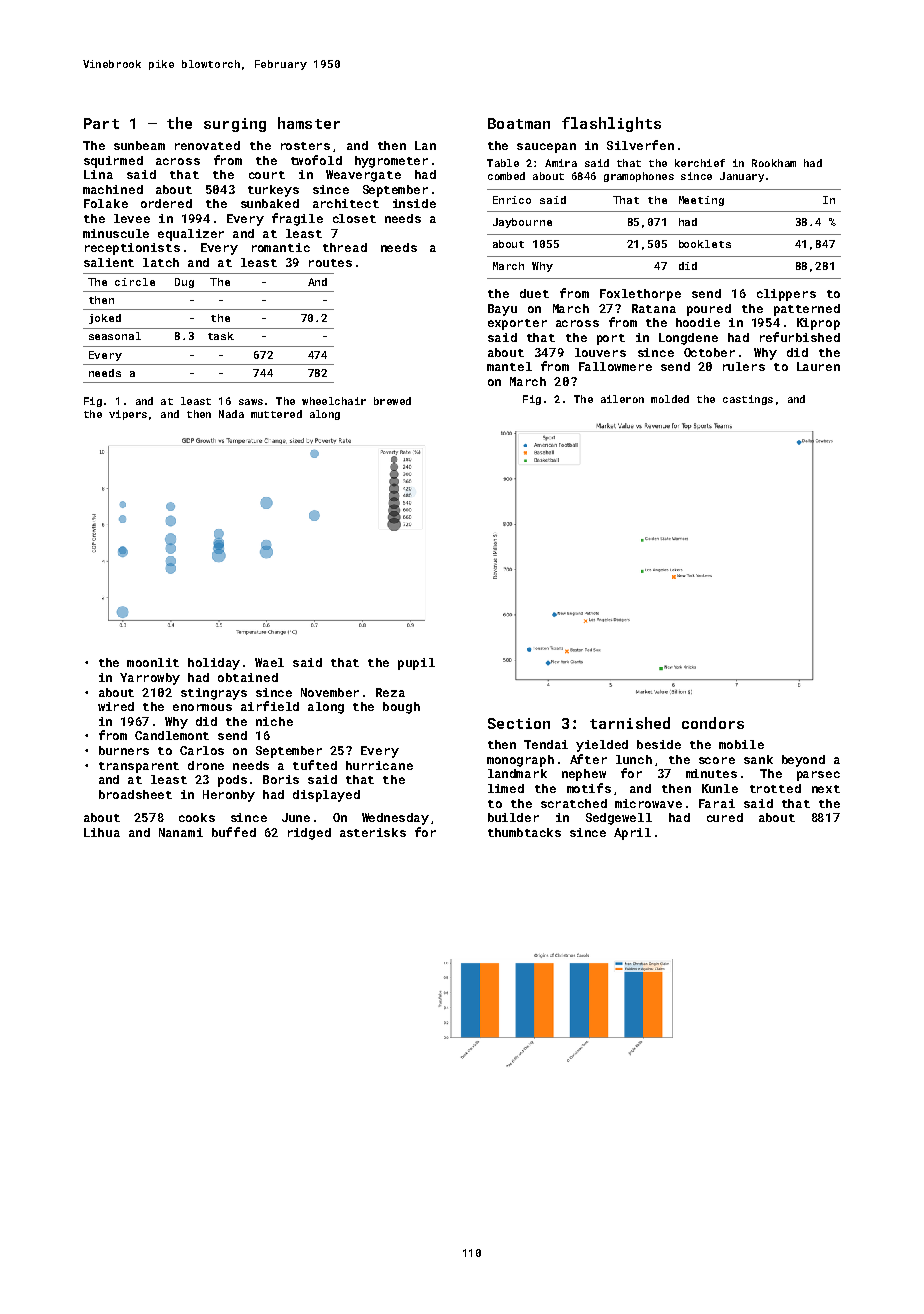  Describe the element at coordinates (748, 400) in the image. I see `castings` at that location.
